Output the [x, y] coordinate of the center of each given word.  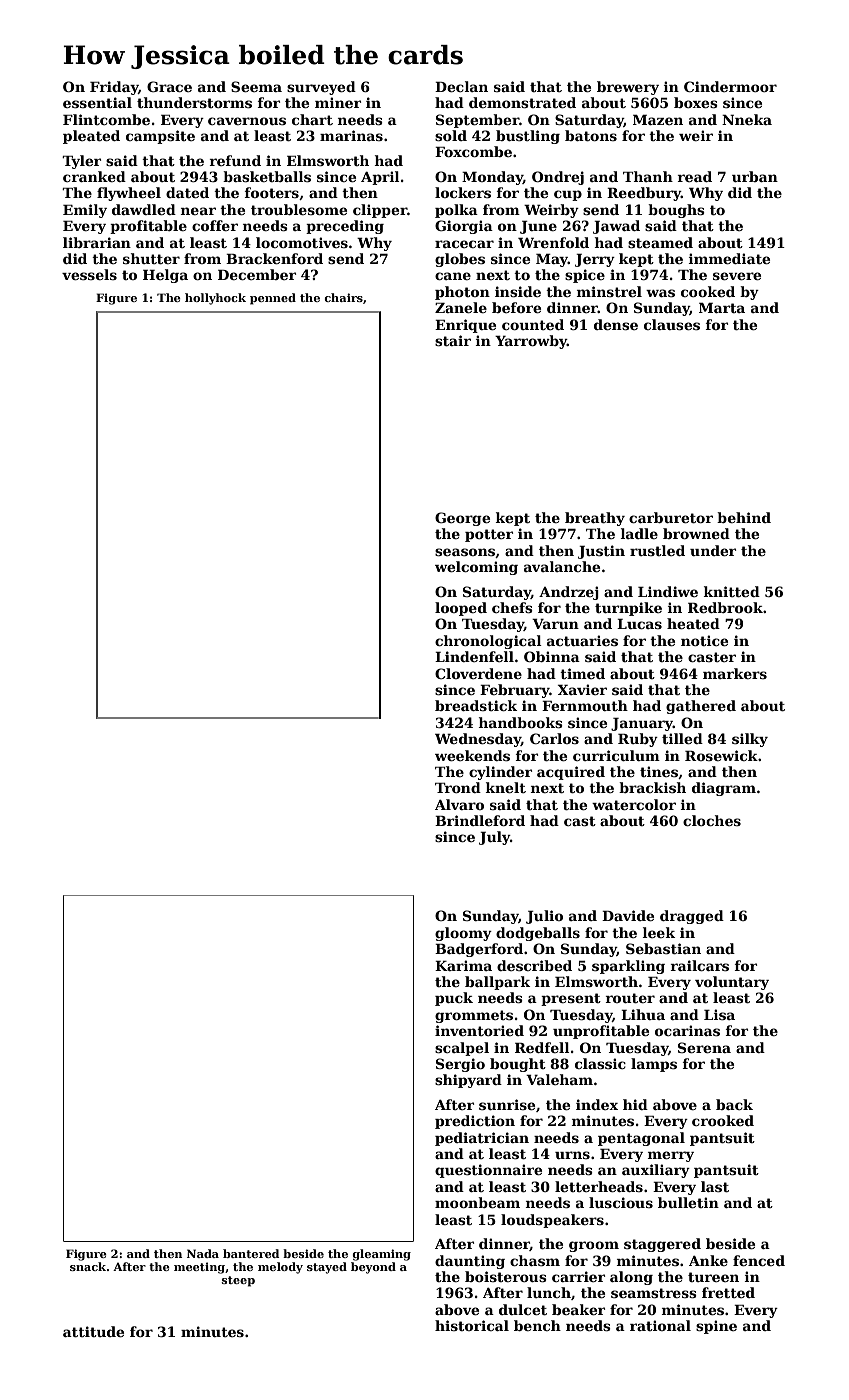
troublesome [299, 209]
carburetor [671, 517]
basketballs [267, 176]
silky [750, 740]
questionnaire [488, 1171]
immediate [729, 258]
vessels [89, 274]
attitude [93, 1331]
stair [453, 340]
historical [472, 1325]
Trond [458, 787]
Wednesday [478, 740]
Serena [704, 1047]
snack [88, 1266]
